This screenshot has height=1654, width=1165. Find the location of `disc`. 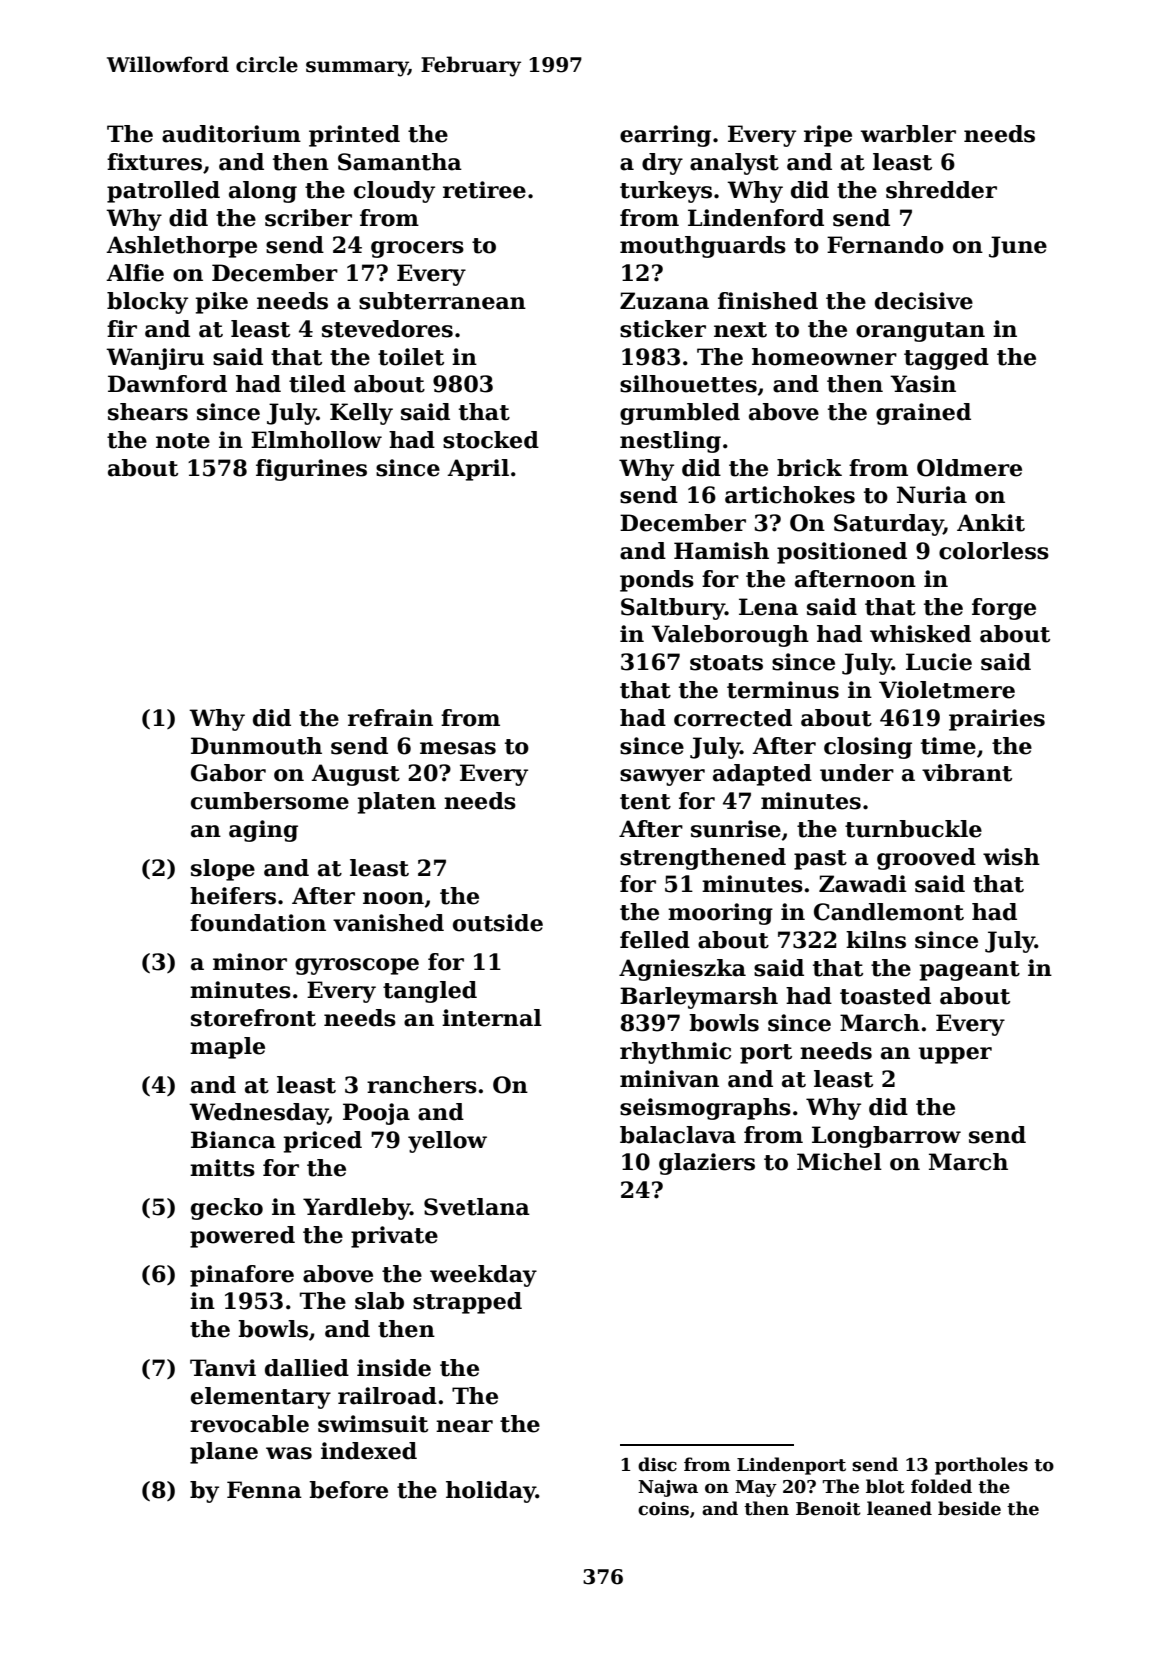

disc is located at coordinates (657, 1464).
